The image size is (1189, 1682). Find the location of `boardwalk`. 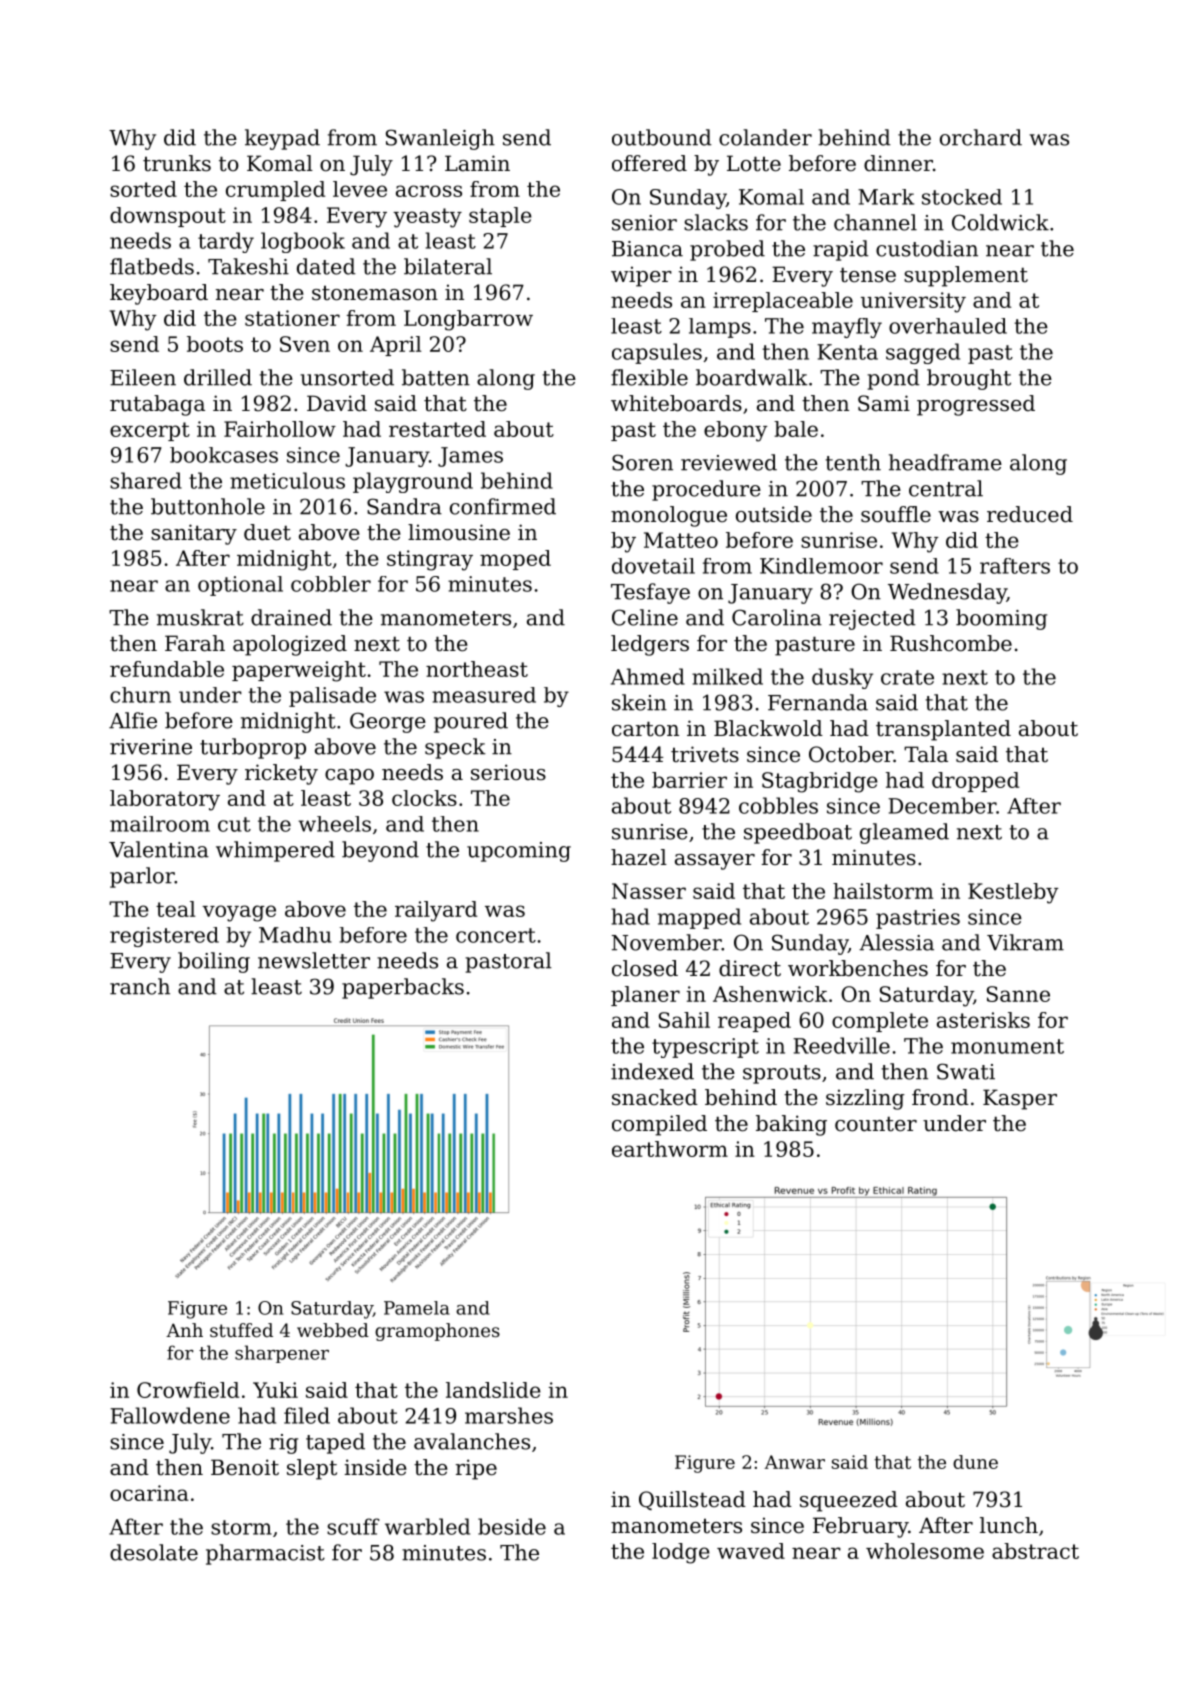

boardwalk is located at coordinates (752, 377).
